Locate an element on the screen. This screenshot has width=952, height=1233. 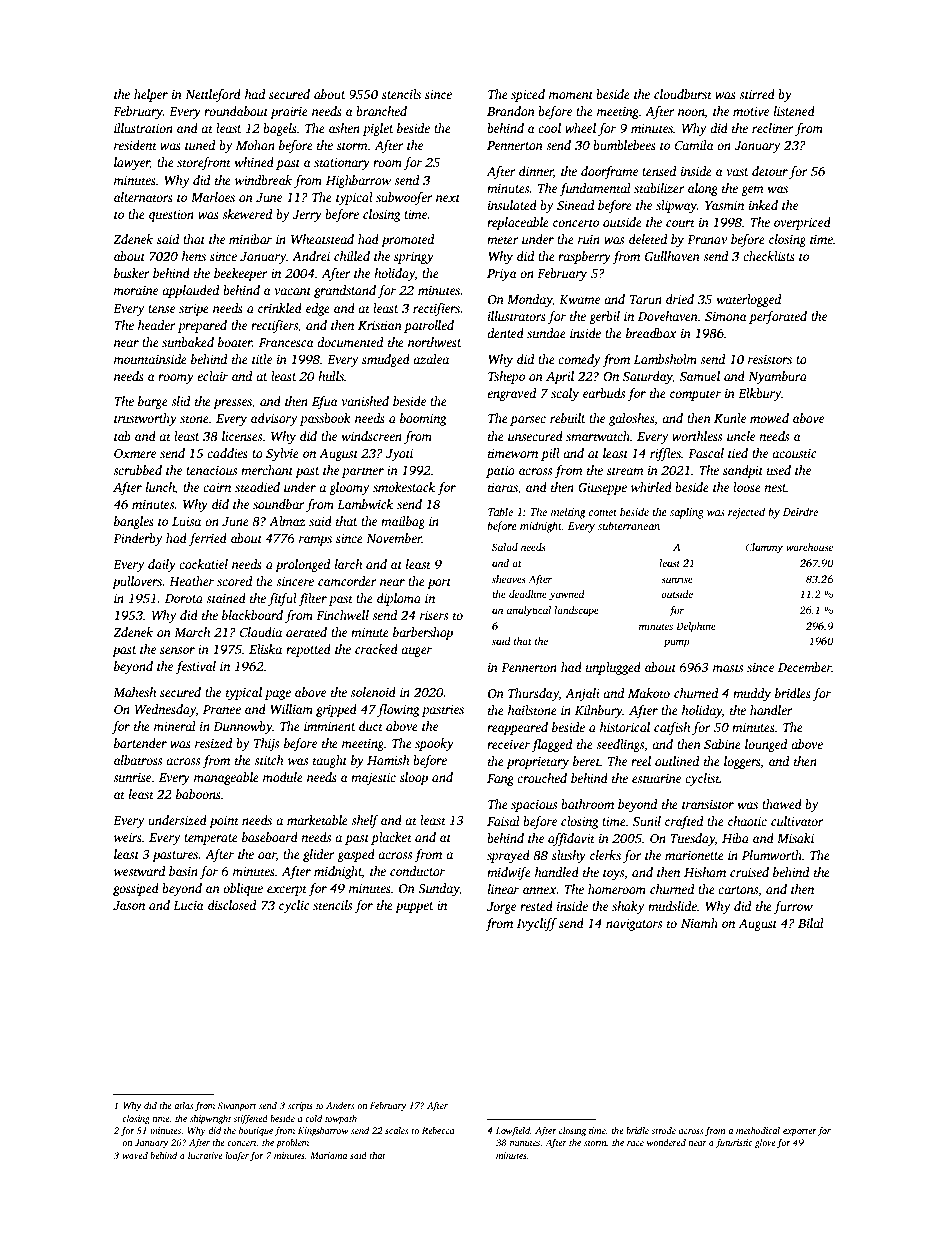
Lowfield is located at coordinates (513, 1131).
